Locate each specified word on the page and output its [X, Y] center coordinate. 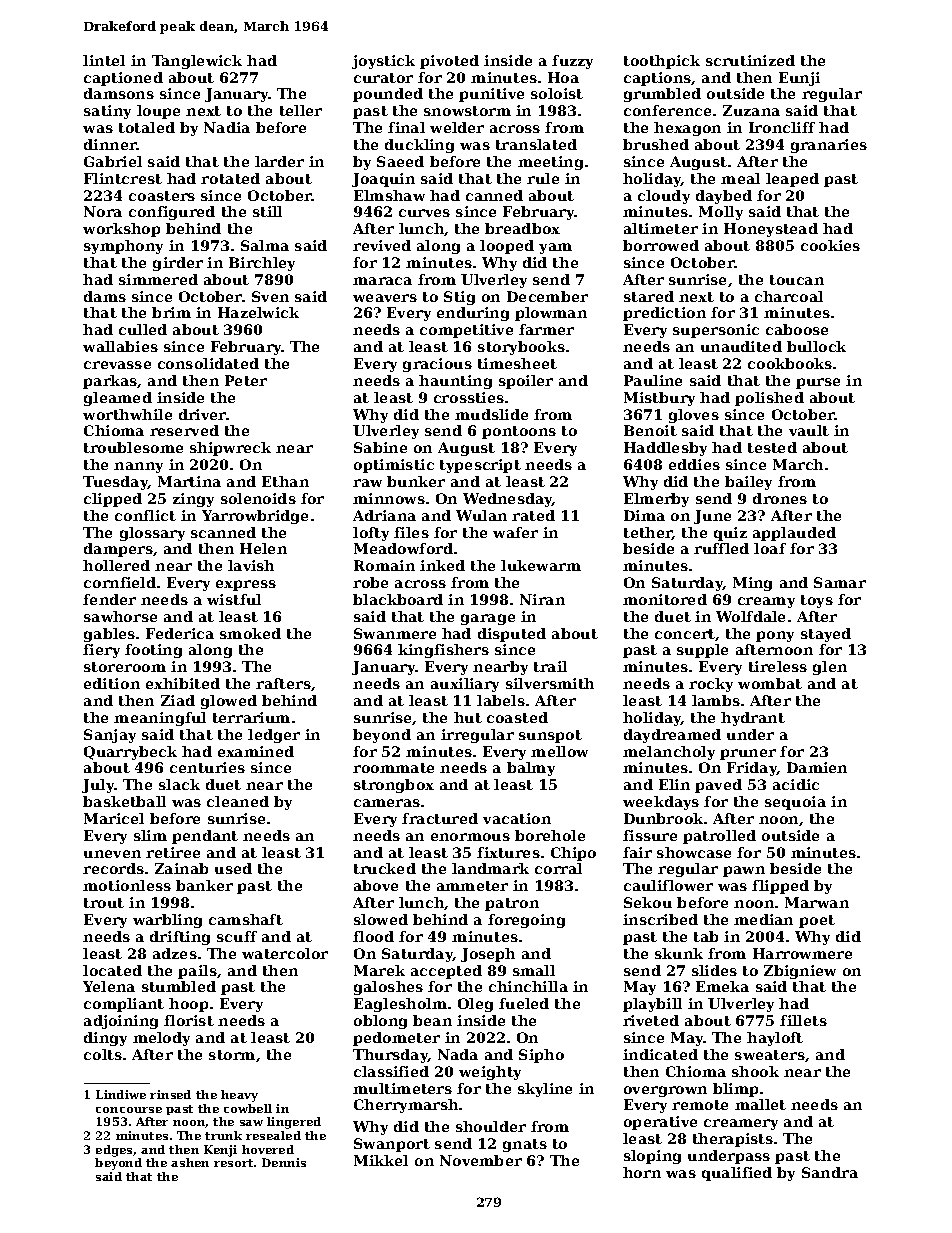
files [411, 532]
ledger [274, 736]
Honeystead [771, 230]
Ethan [285, 481]
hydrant [753, 719]
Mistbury [659, 399]
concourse [129, 1110]
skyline [545, 1090]
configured [172, 213]
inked [442, 565]
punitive [491, 95]
